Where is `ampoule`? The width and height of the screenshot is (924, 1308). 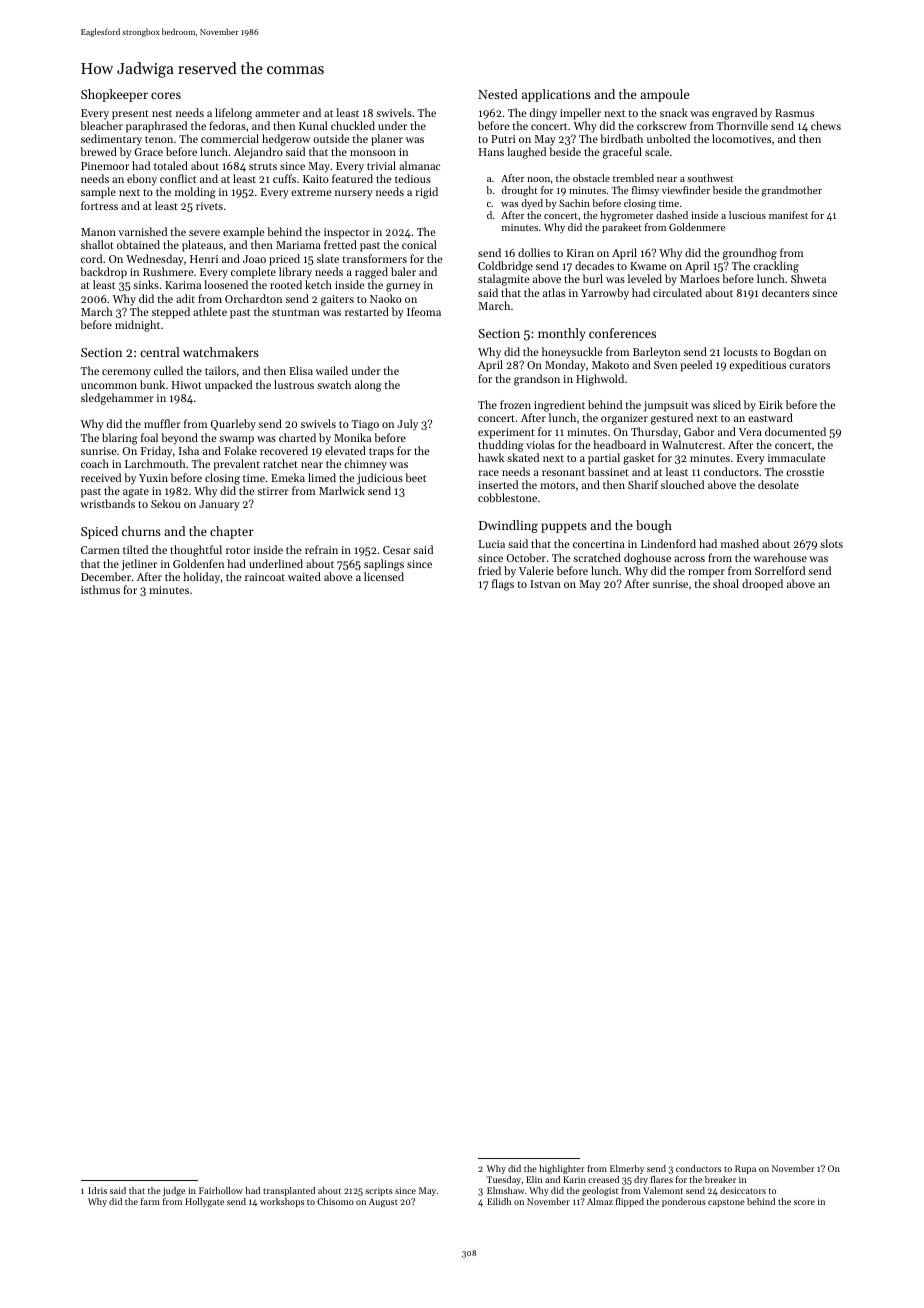 ampoule is located at coordinates (664, 95).
